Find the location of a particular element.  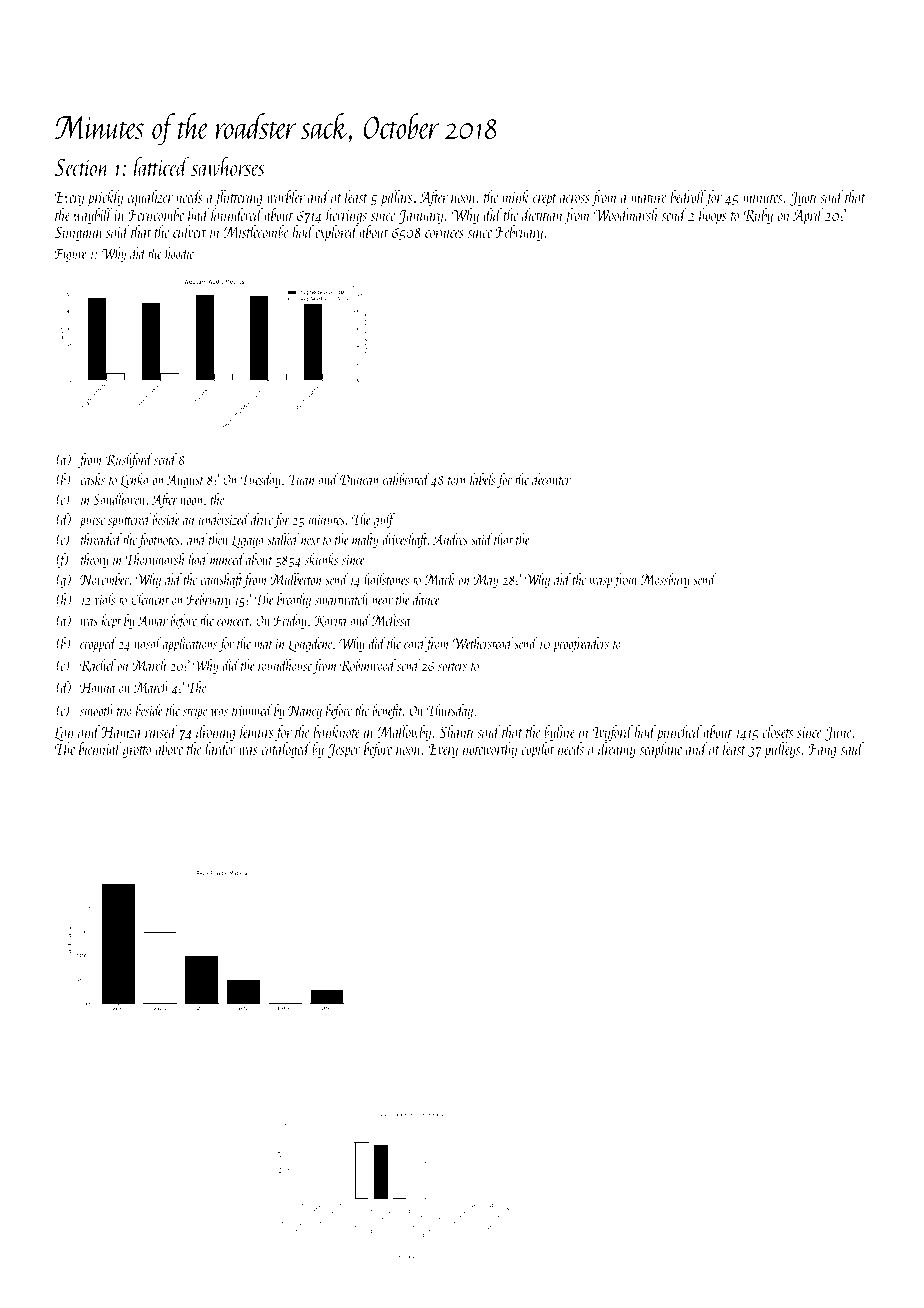

cornices is located at coordinates (444, 232).
